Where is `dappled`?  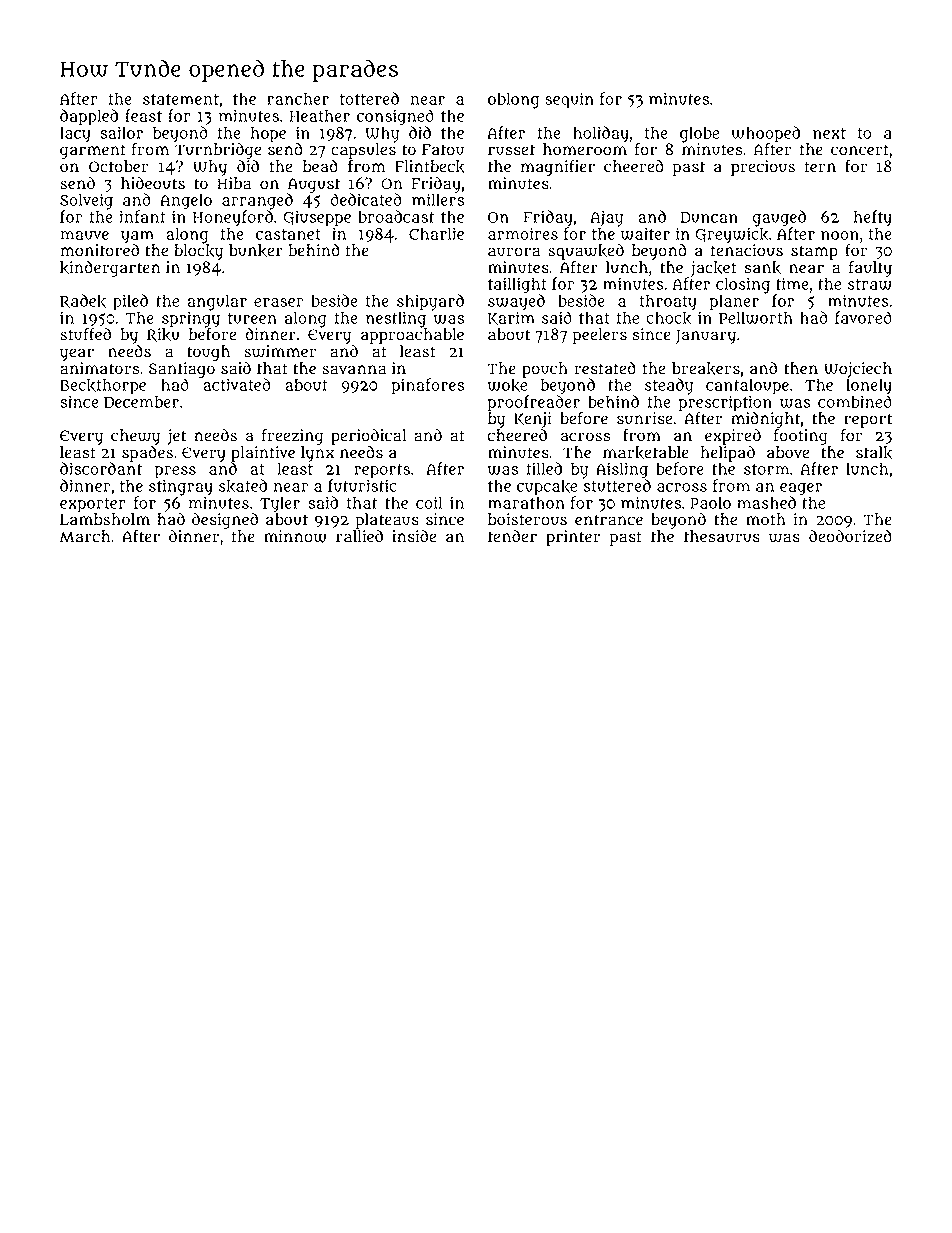 dappled is located at coordinates (89, 117).
